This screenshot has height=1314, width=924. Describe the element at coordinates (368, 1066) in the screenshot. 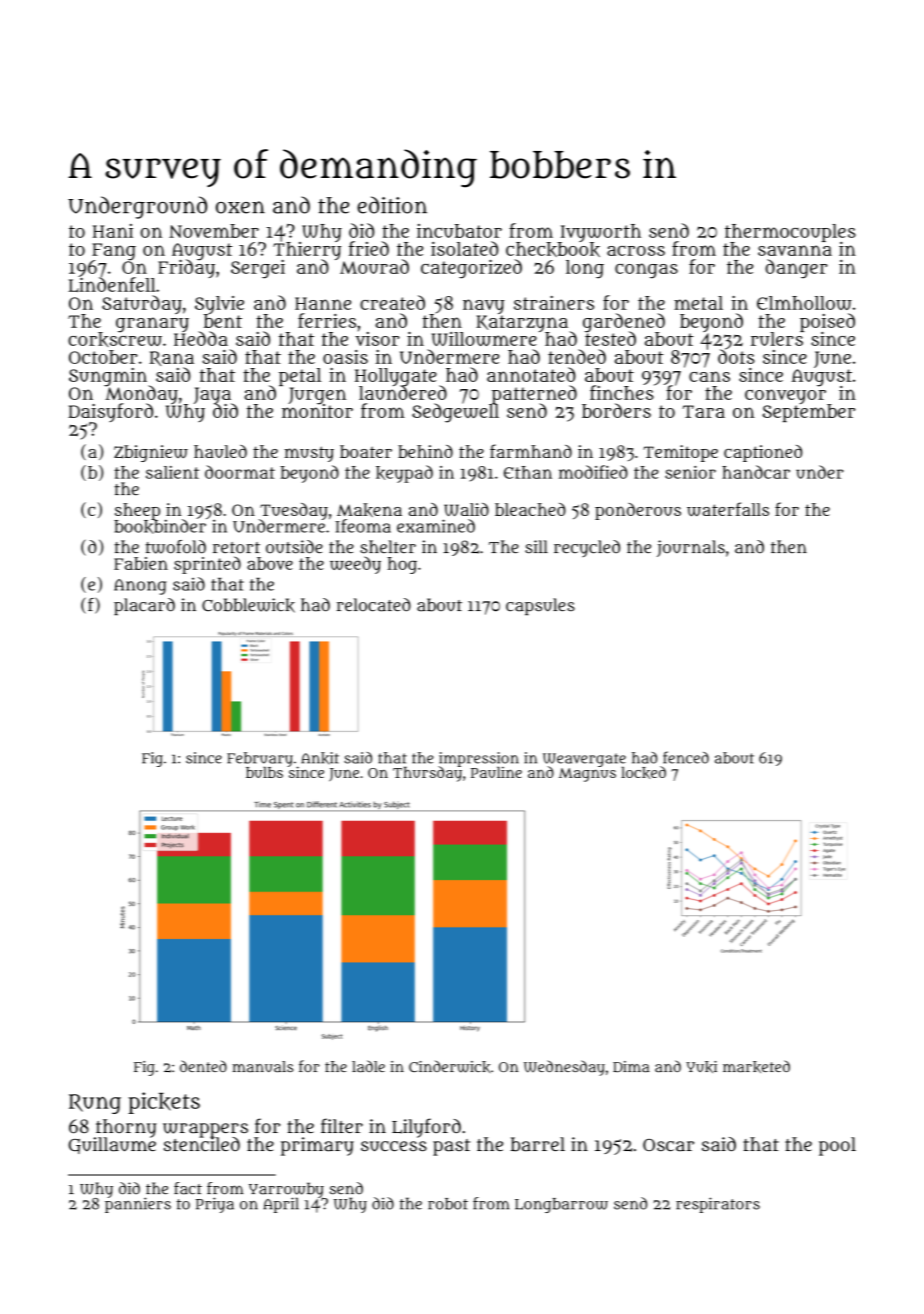

I see `ladle` at that location.
